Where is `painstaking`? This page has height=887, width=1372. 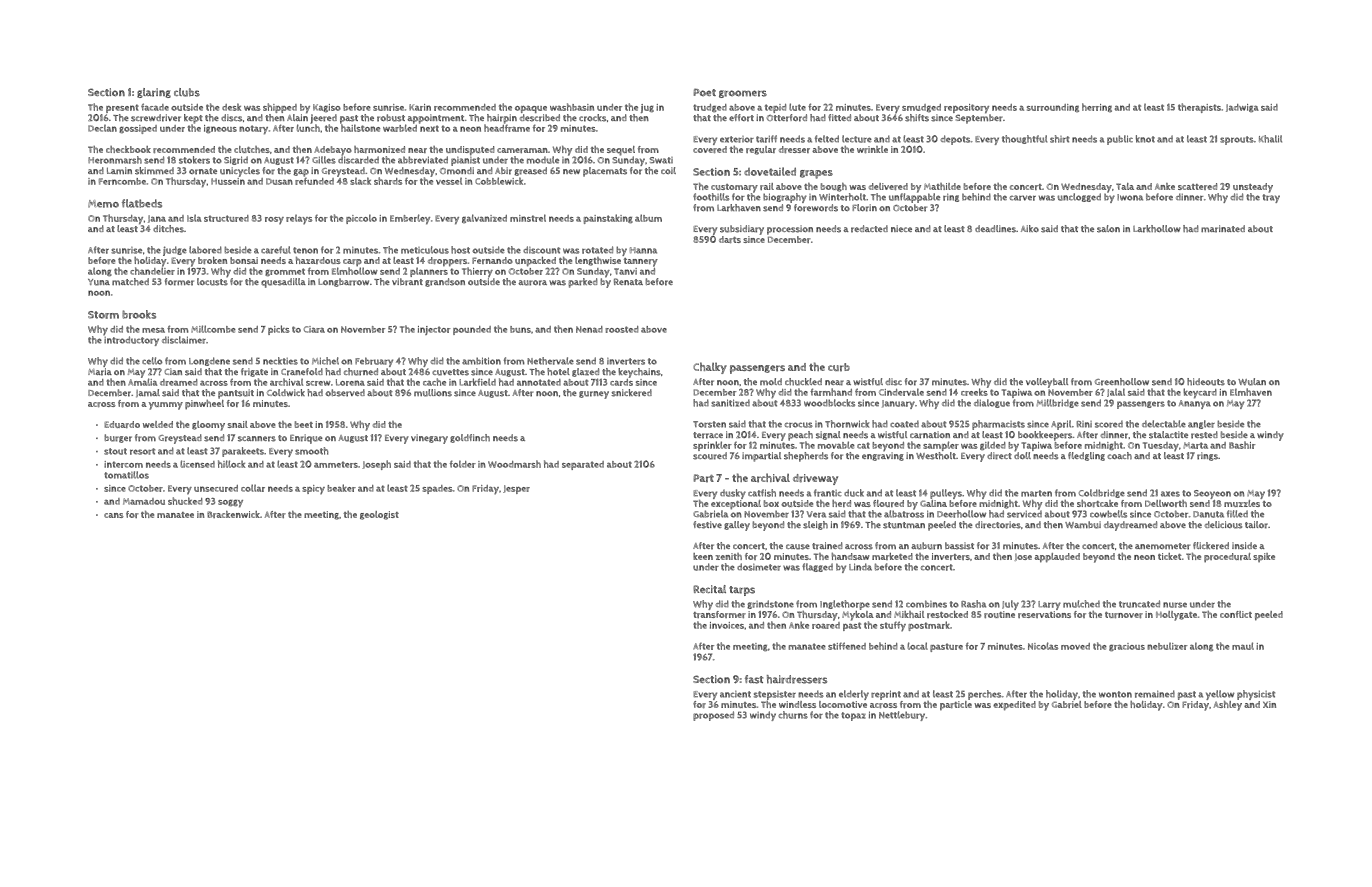 painstaking is located at coordinates (608, 219).
